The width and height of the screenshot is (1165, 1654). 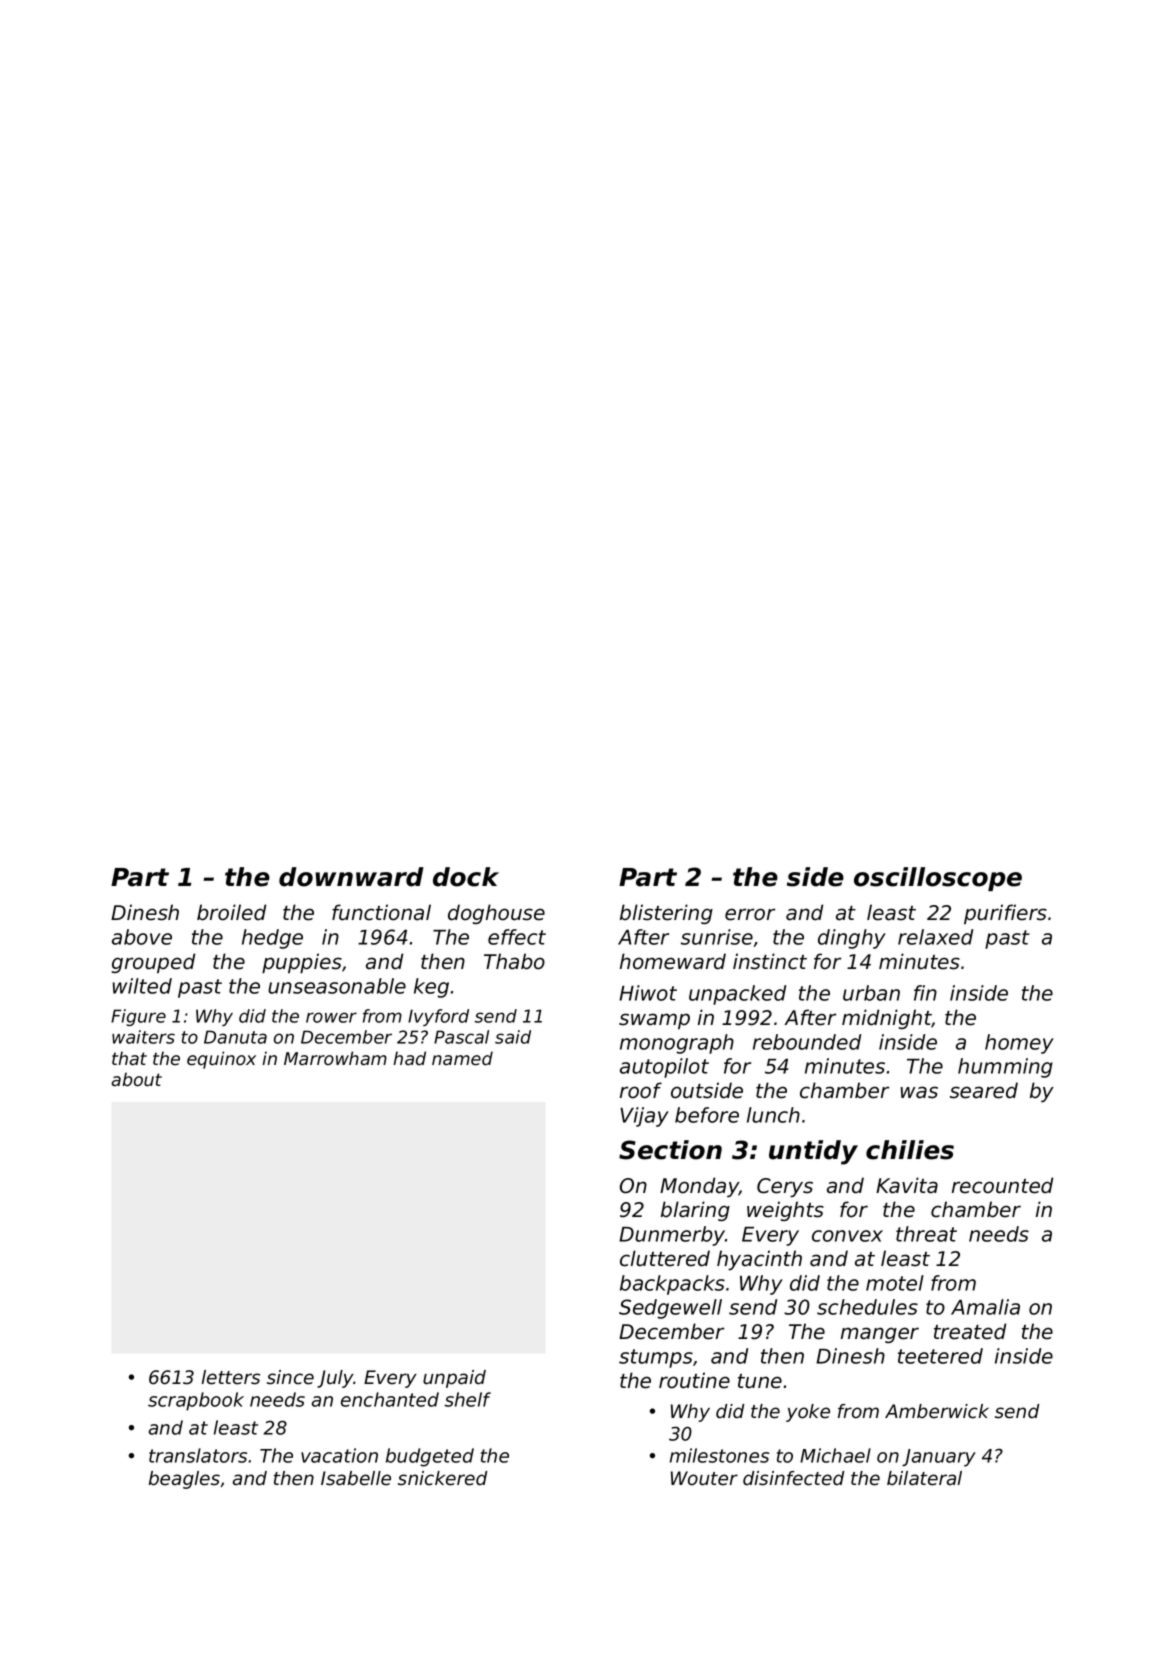 What do you see at coordinates (760, 1381) in the screenshot?
I see `tune` at bounding box center [760, 1381].
